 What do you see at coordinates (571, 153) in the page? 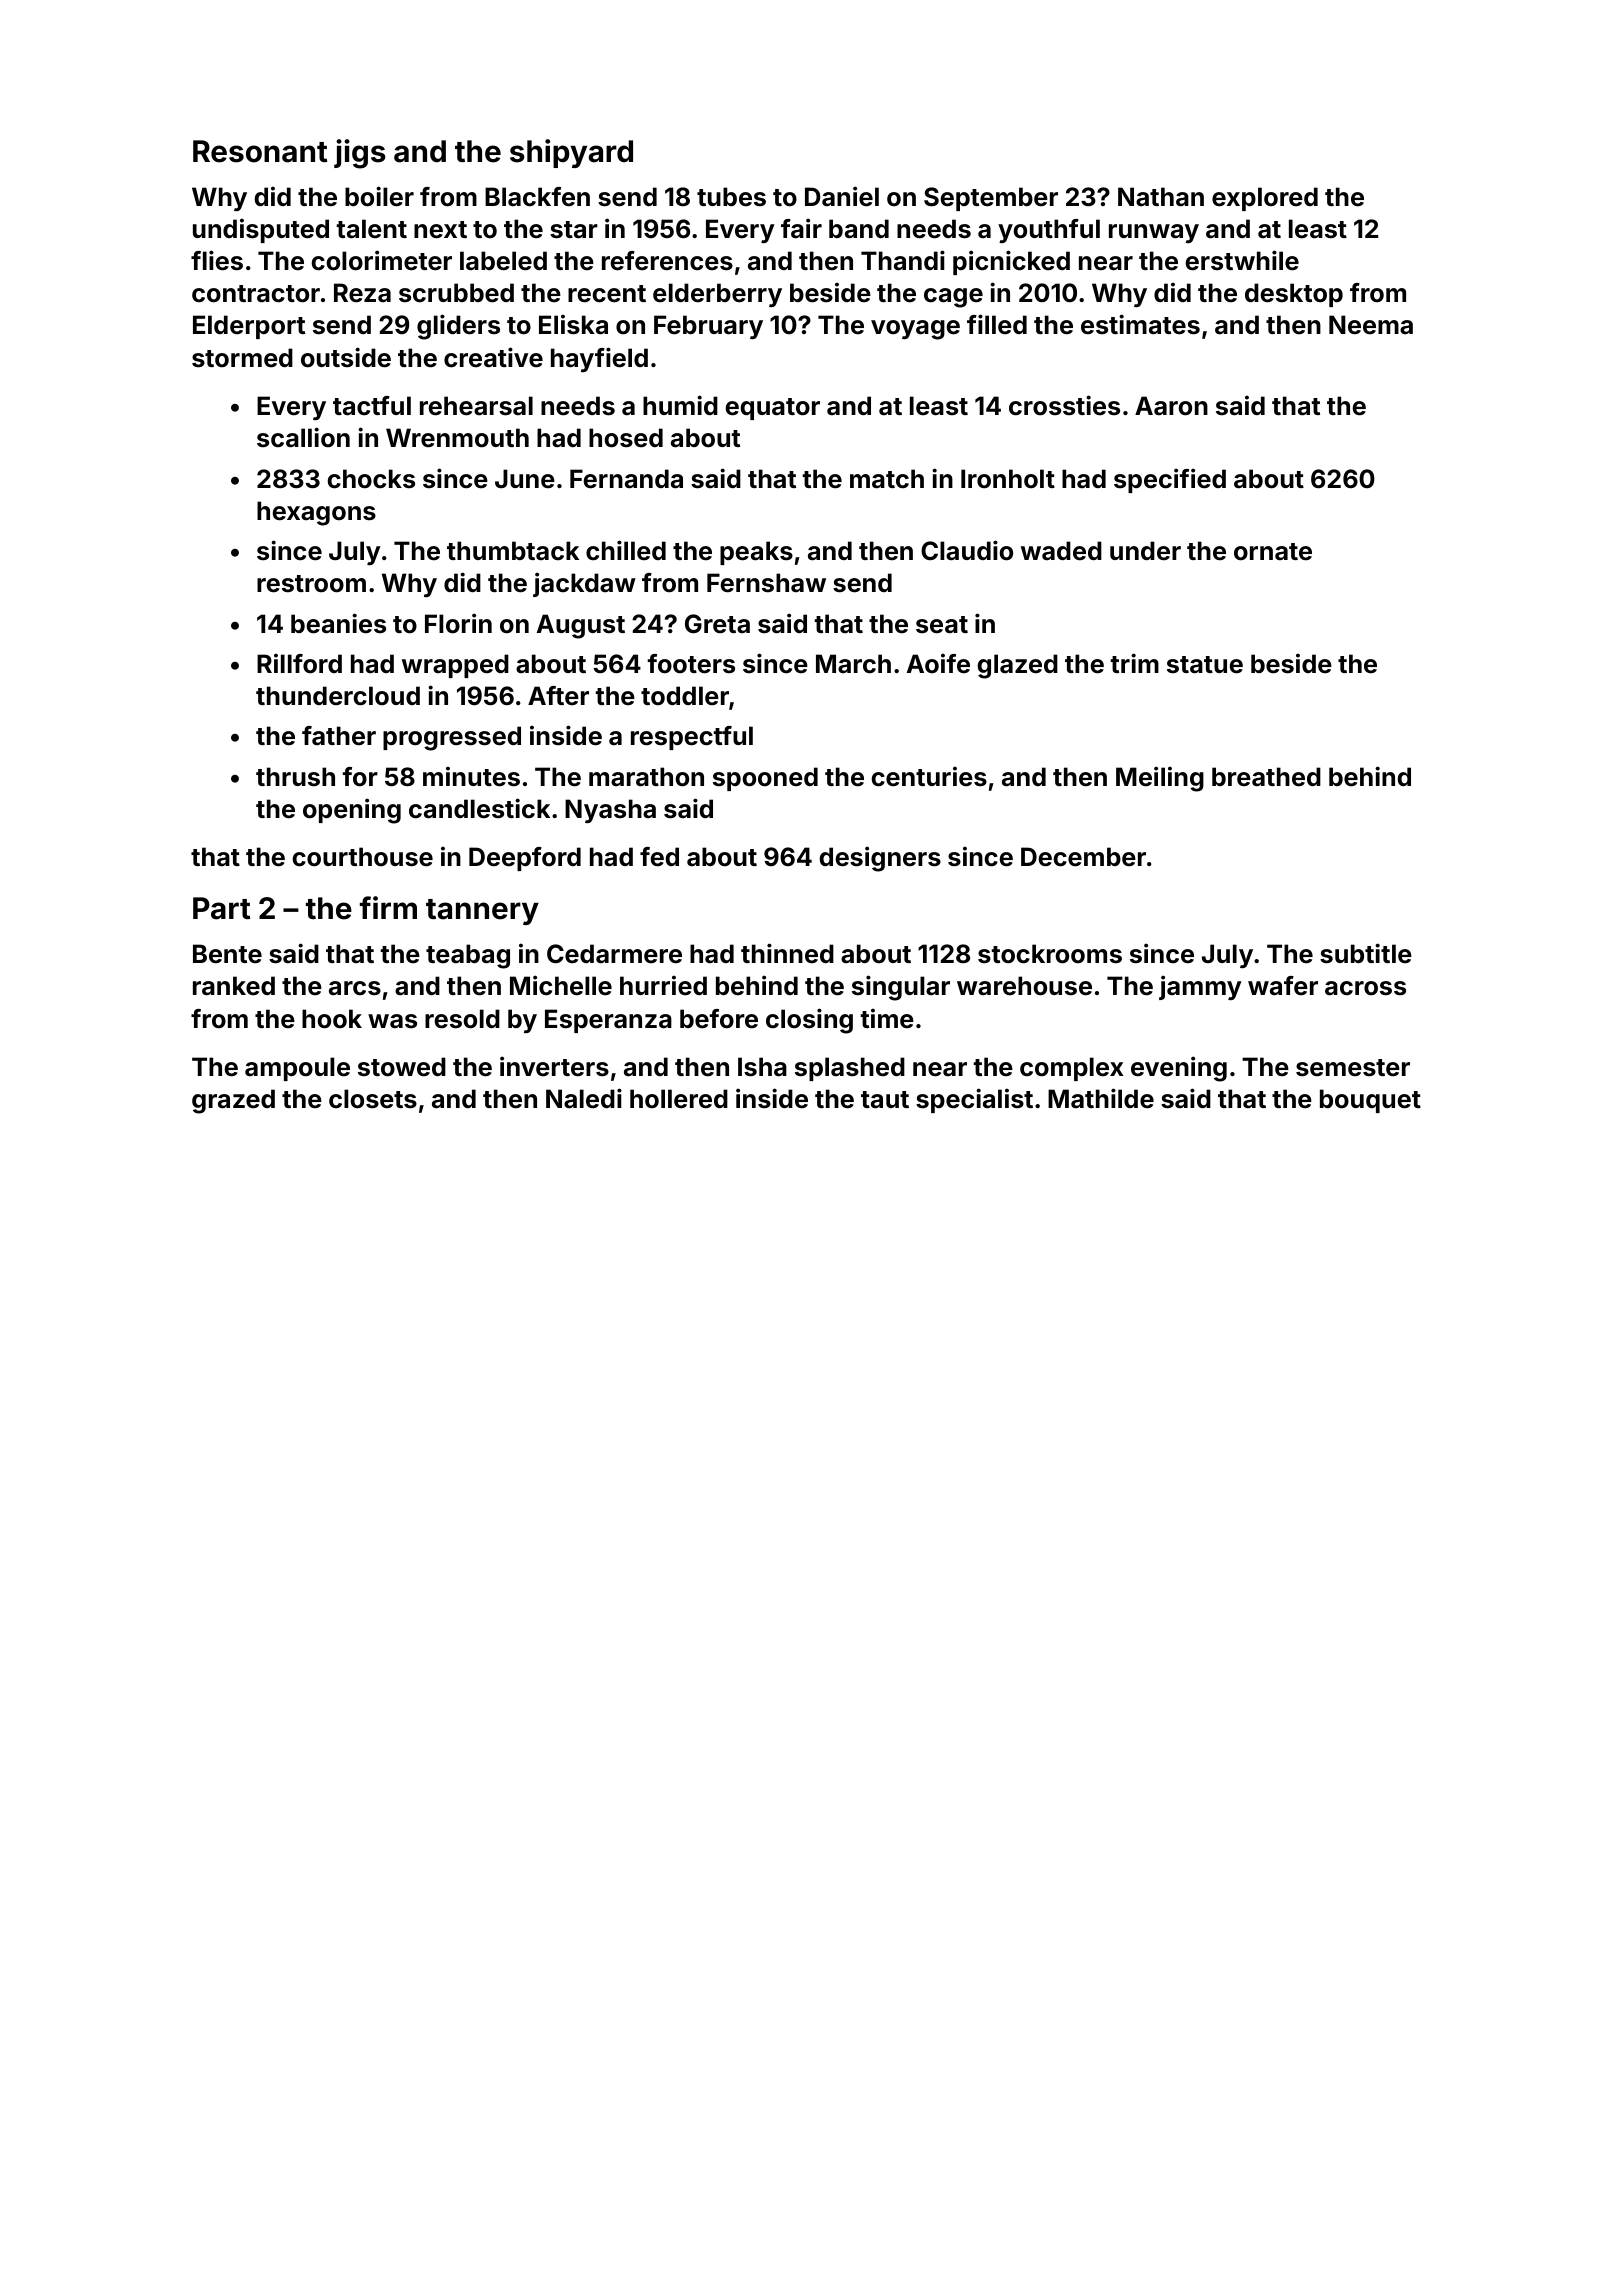
I see `shipyard` at bounding box center [571, 153].
